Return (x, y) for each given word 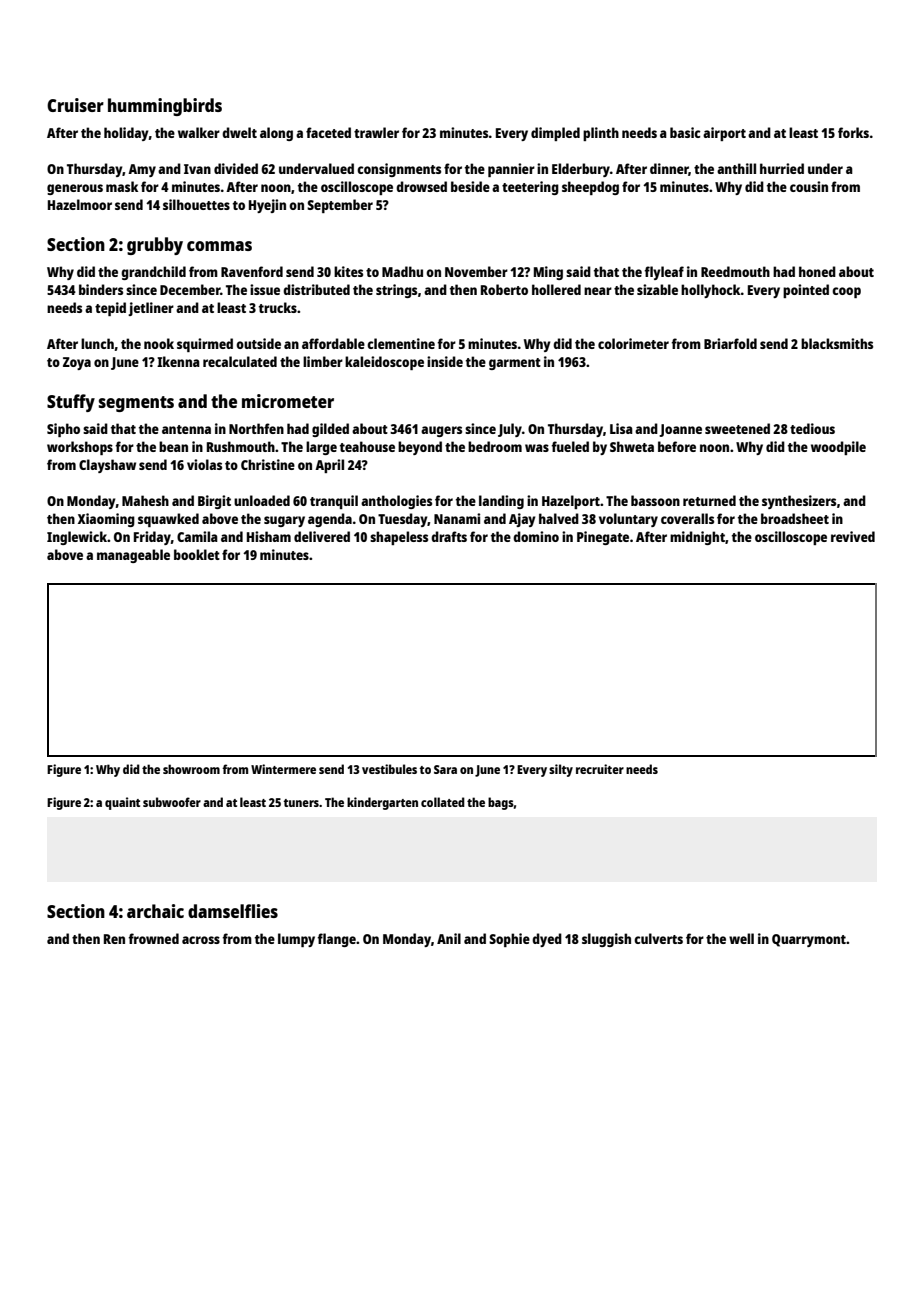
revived (853, 536)
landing (501, 502)
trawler (376, 132)
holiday (126, 134)
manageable (133, 556)
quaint (122, 803)
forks (853, 132)
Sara (445, 769)
